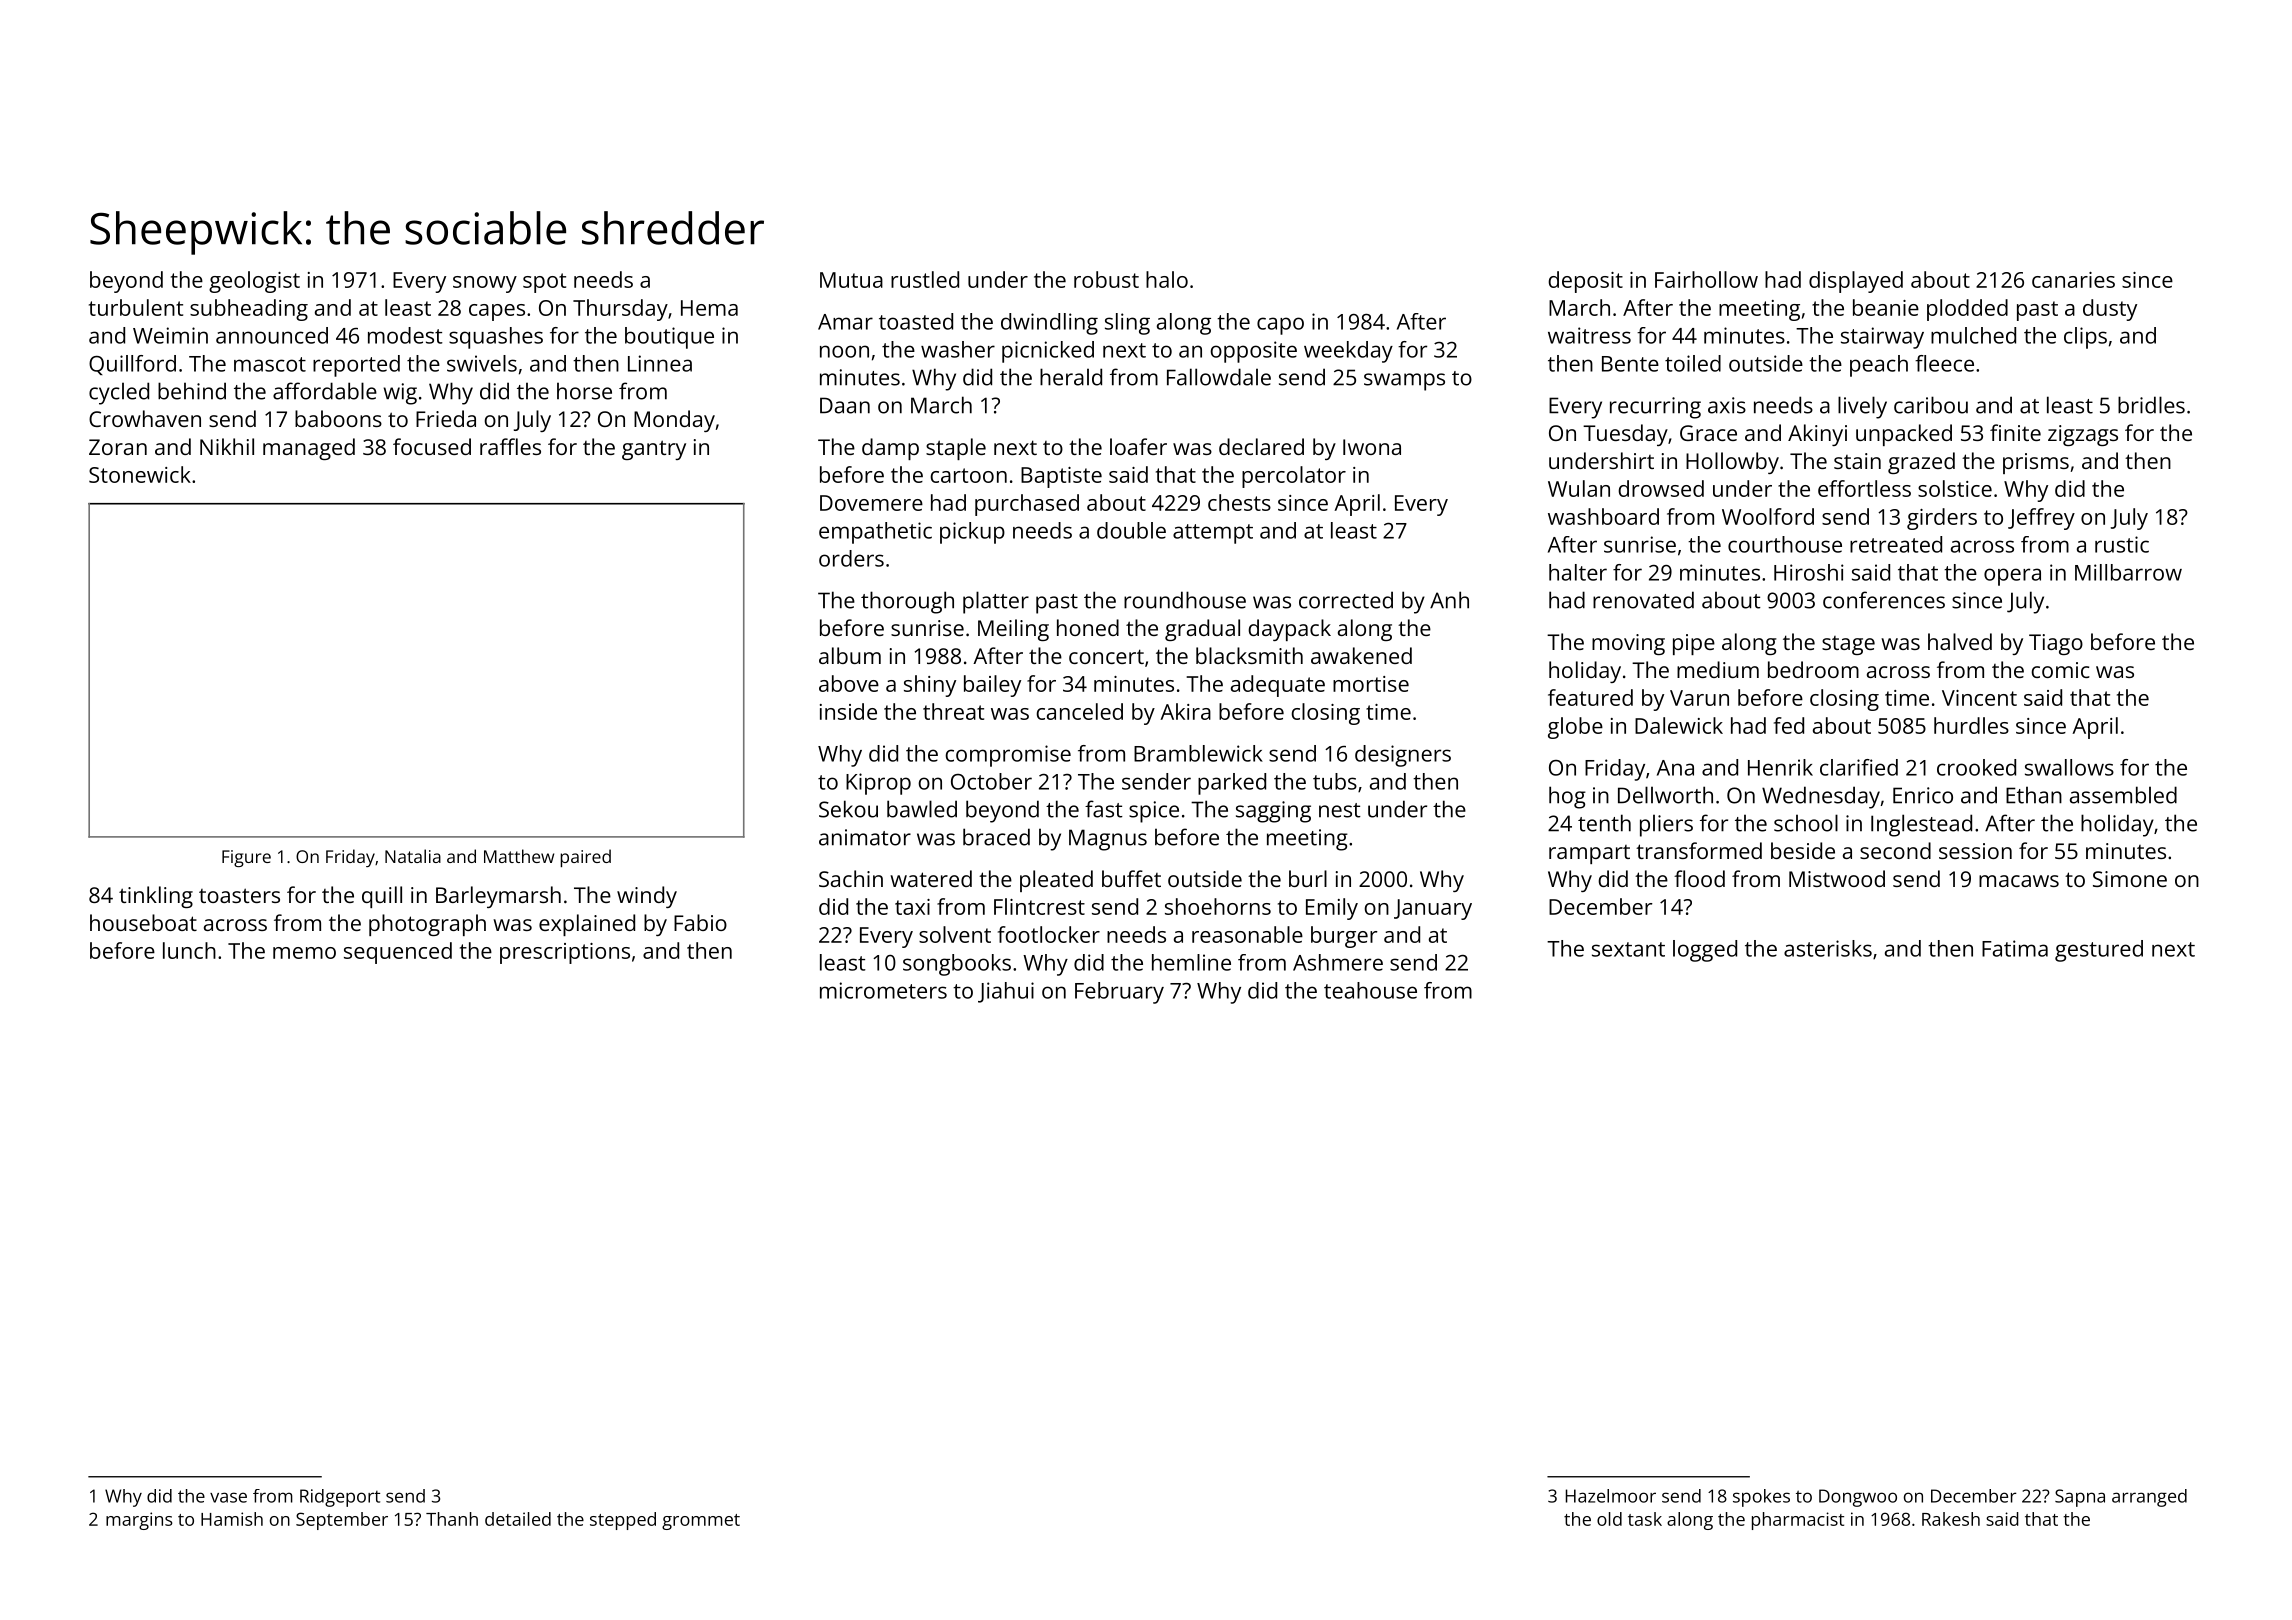  I want to click on memo, so click(304, 953).
